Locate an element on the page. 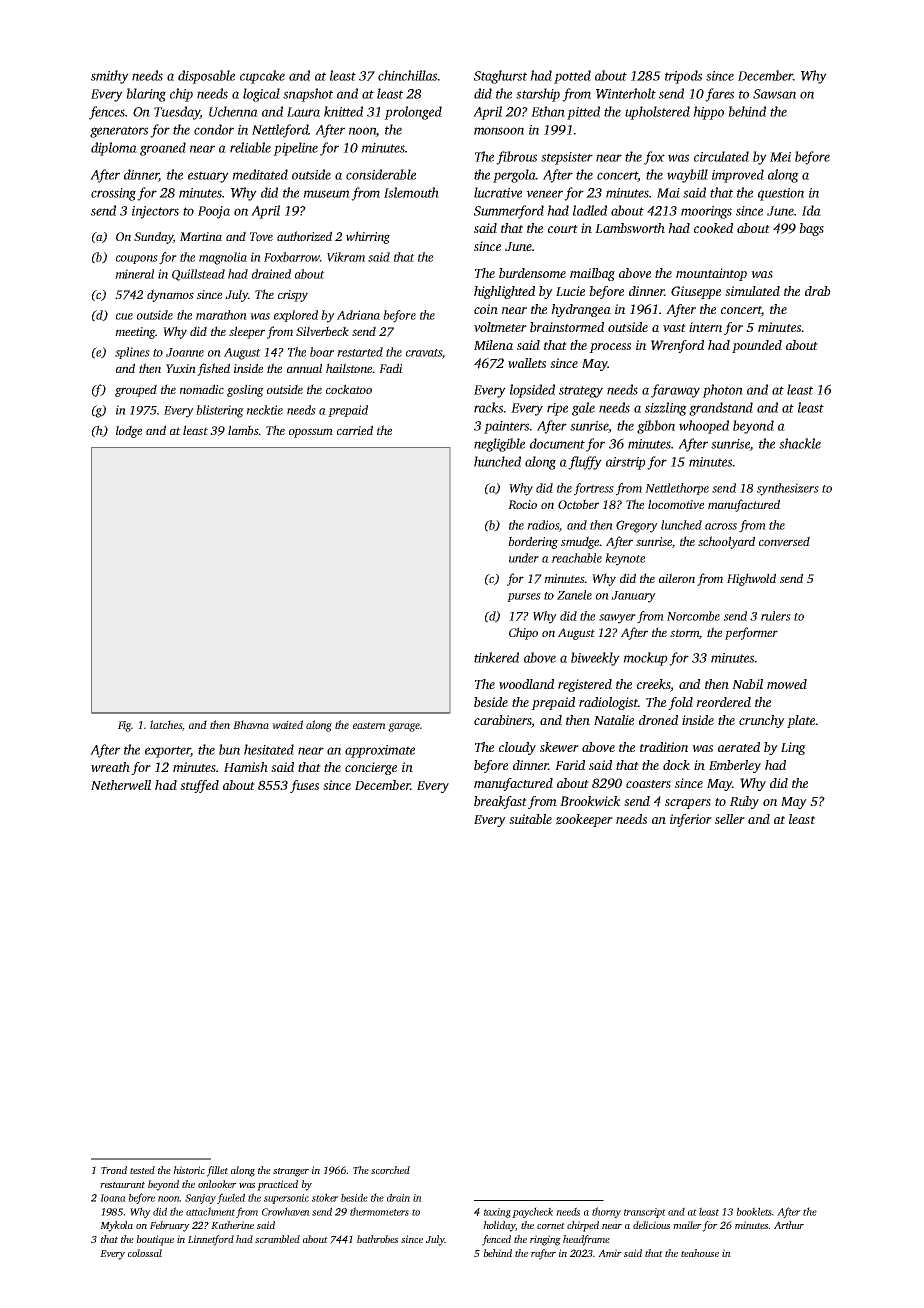 Image resolution: width=924 pixels, height=1308 pixels. exporter is located at coordinates (168, 752).
